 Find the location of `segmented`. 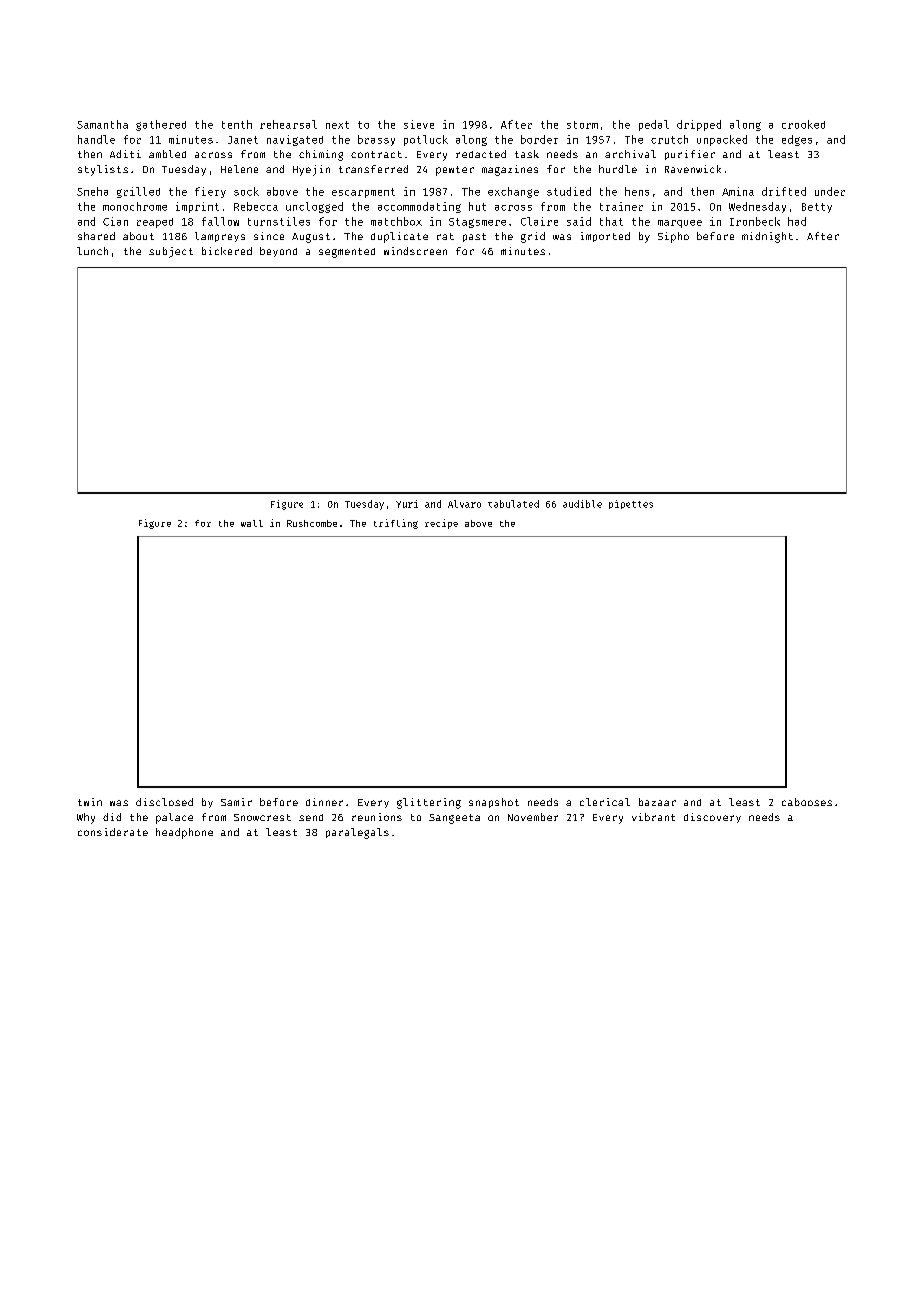

segmented is located at coordinates (347, 253).
